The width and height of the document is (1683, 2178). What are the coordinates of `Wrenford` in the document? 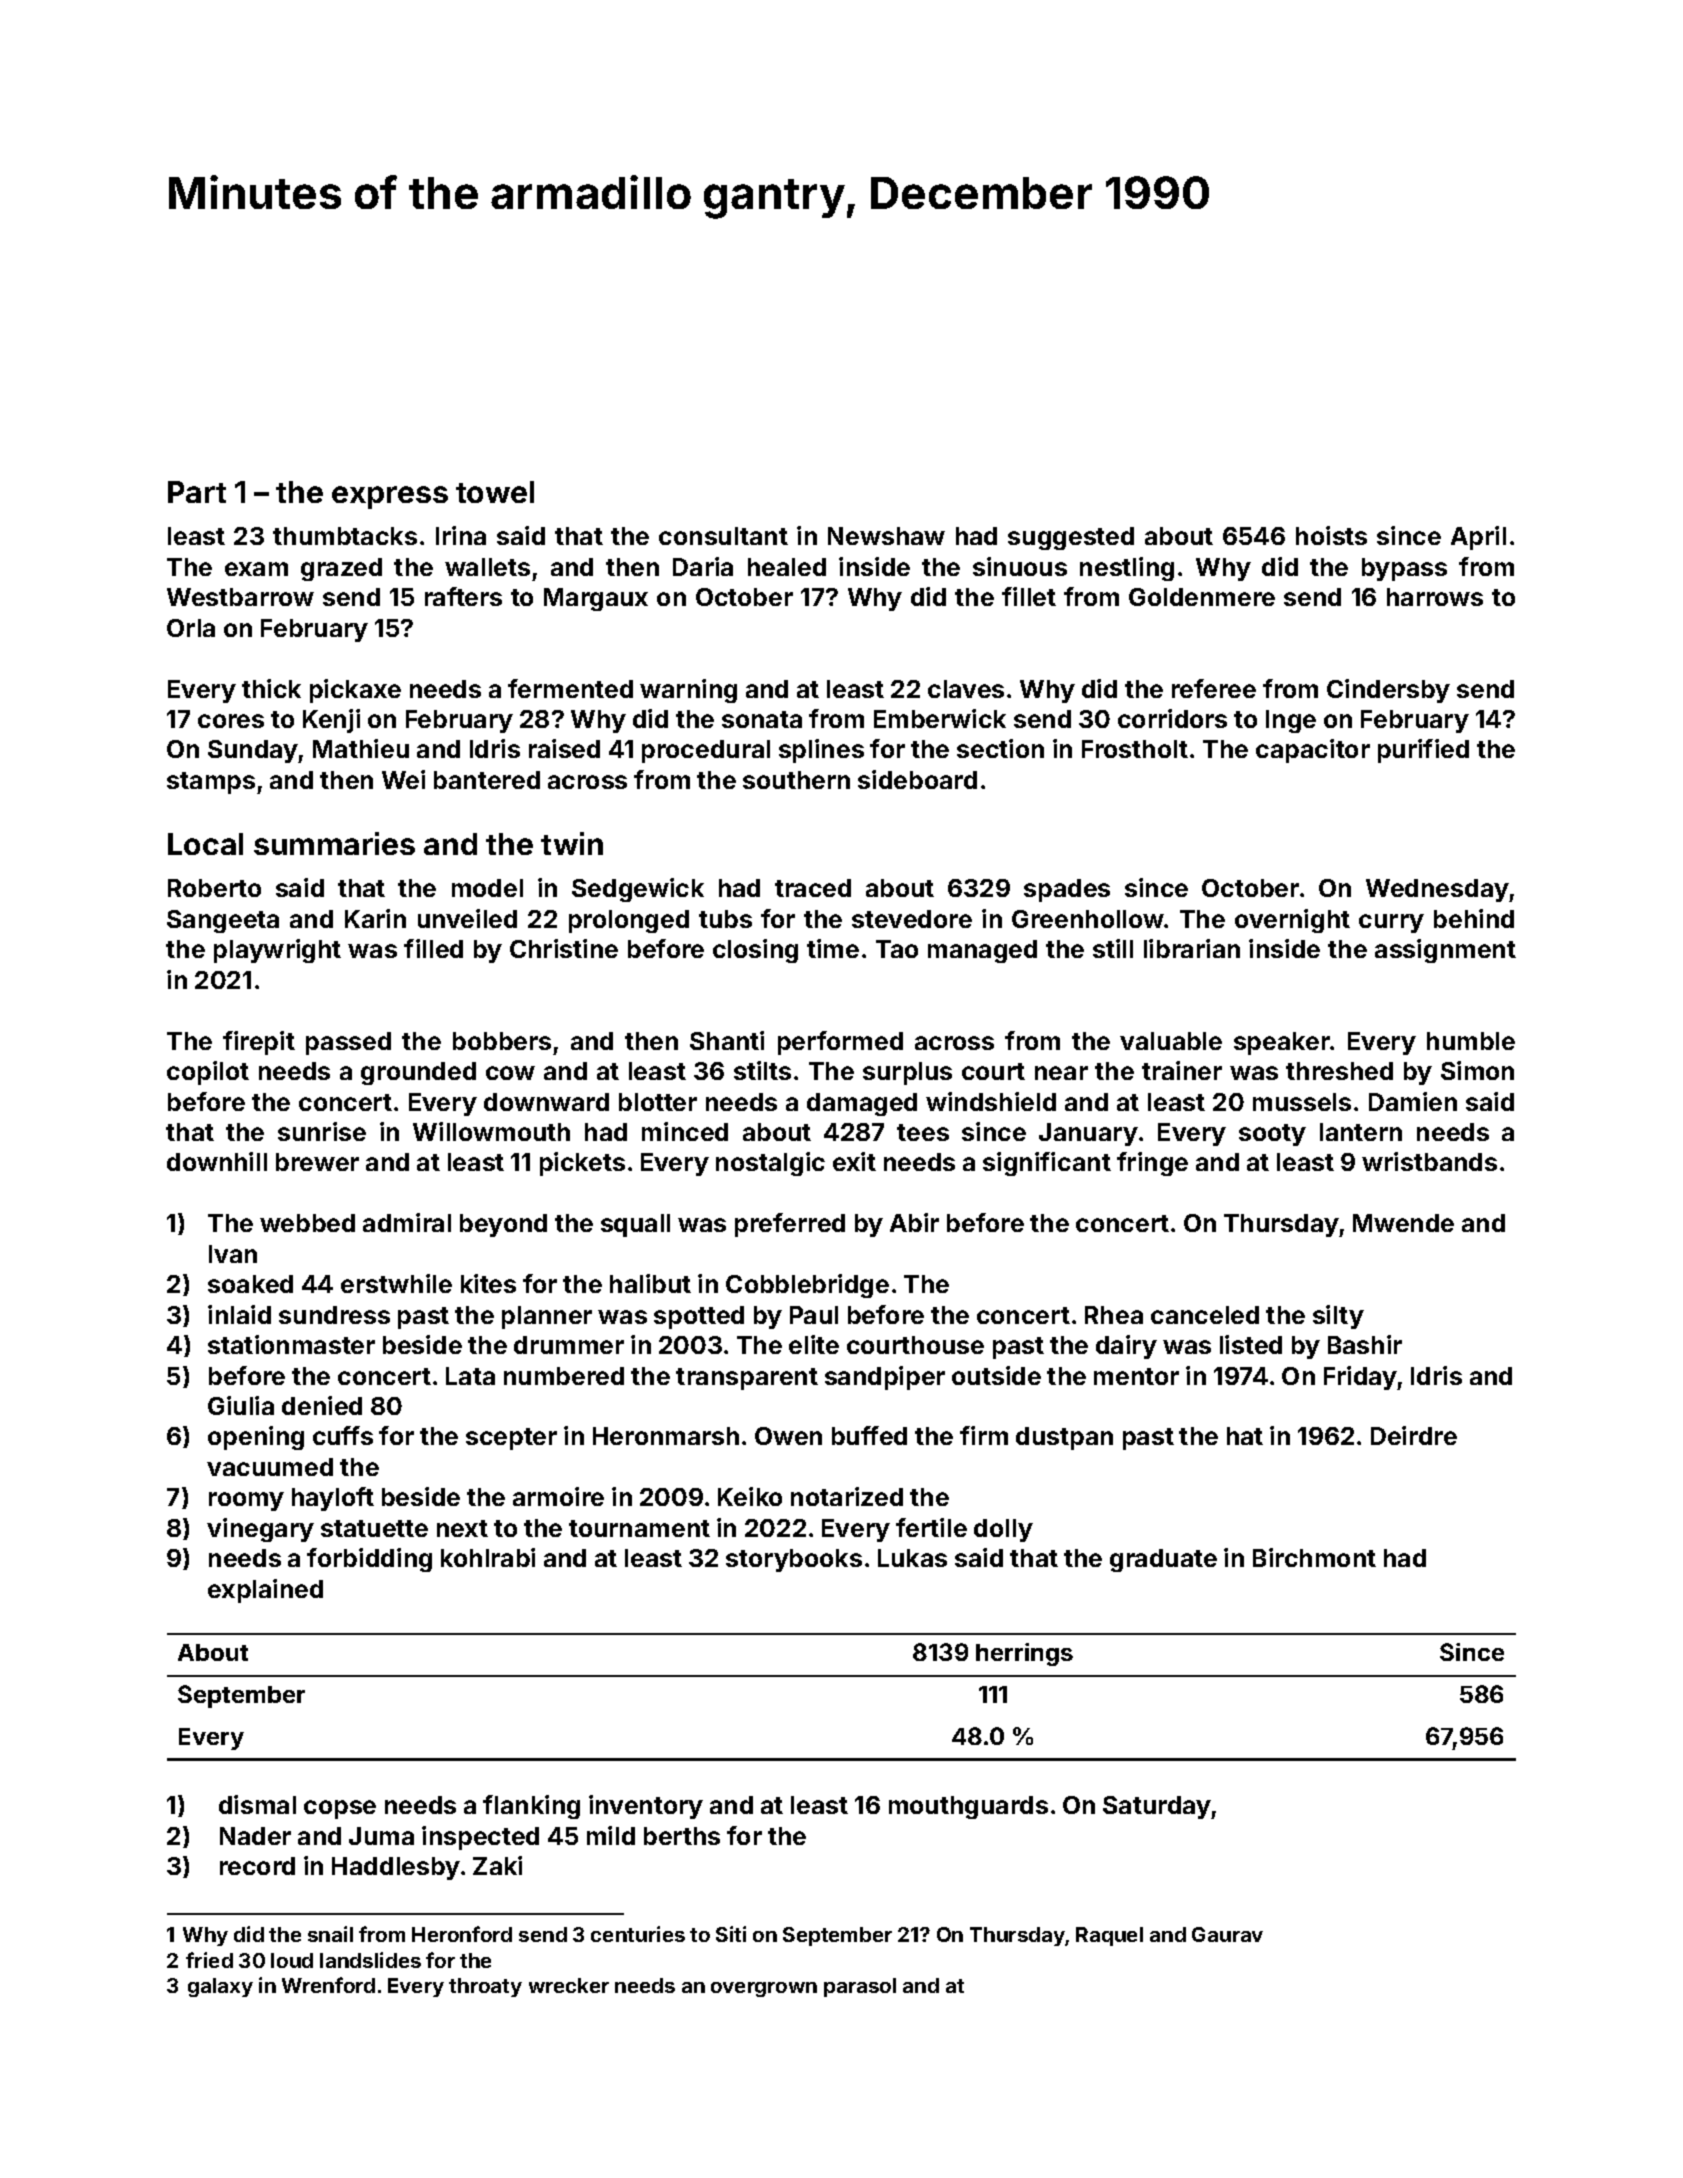 It's located at (328, 1985).
